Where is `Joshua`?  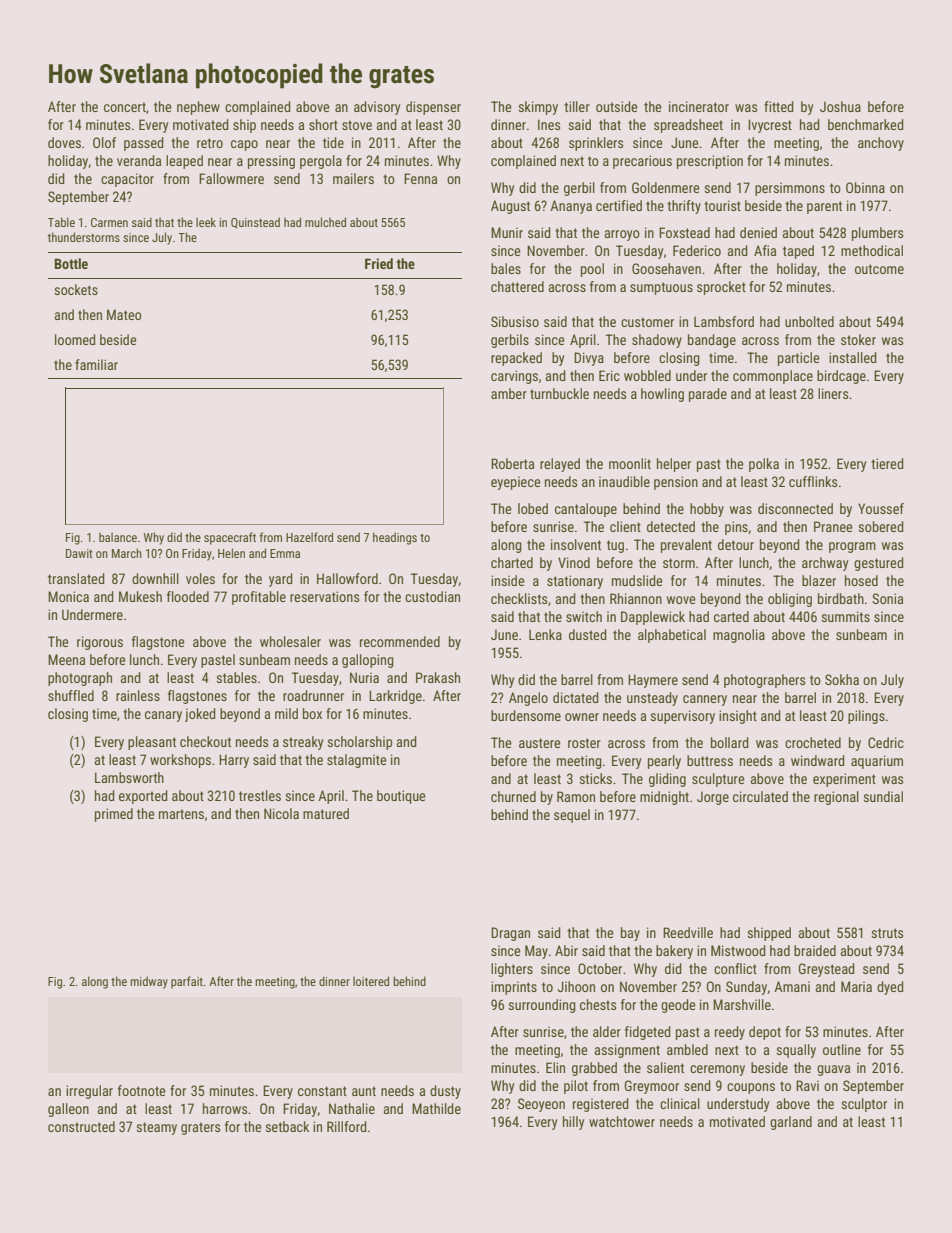
Joshua is located at coordinates (840, 106).
